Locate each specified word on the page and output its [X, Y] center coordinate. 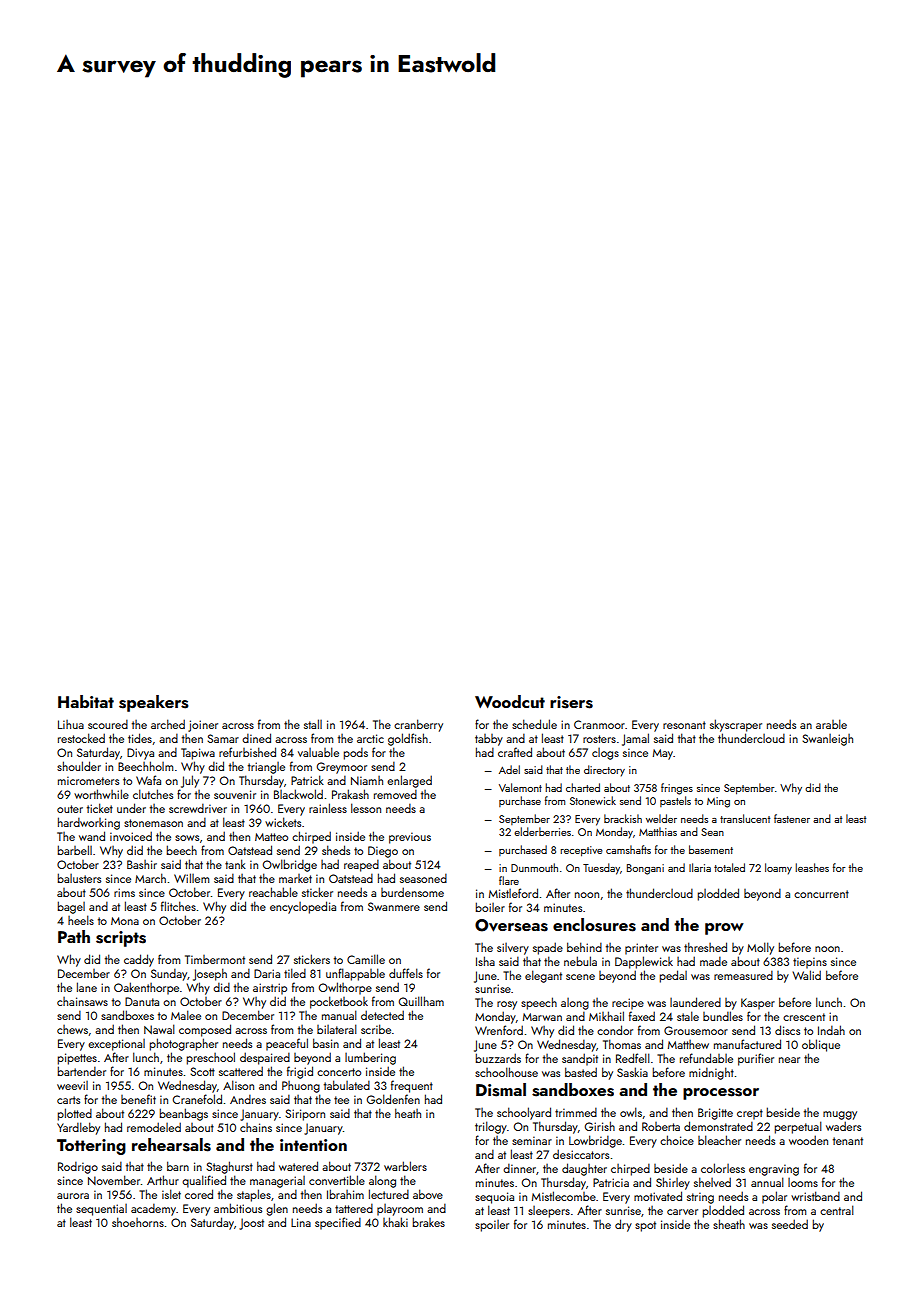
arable [831, 724]
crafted [515, 752]
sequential [101, 1210]
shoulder [79, 766]
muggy [840, 1115]
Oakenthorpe [146, 988]
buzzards [498, 1058]
